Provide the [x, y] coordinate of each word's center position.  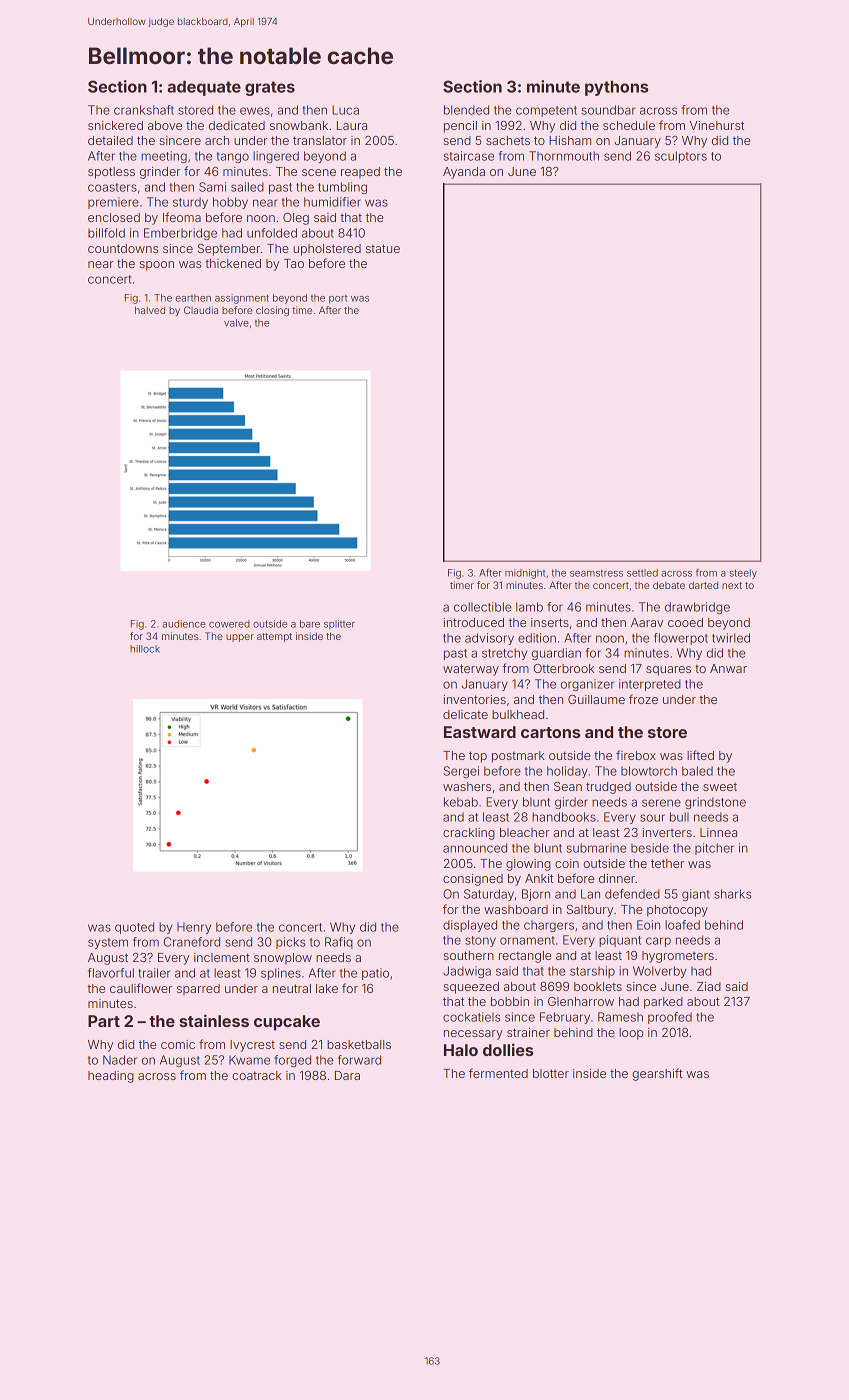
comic [178, 1044]
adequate [204, 88]
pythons [616, 88]
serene [661, 803]
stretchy [504, 654]
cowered [229, 624]
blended [466, 110]
